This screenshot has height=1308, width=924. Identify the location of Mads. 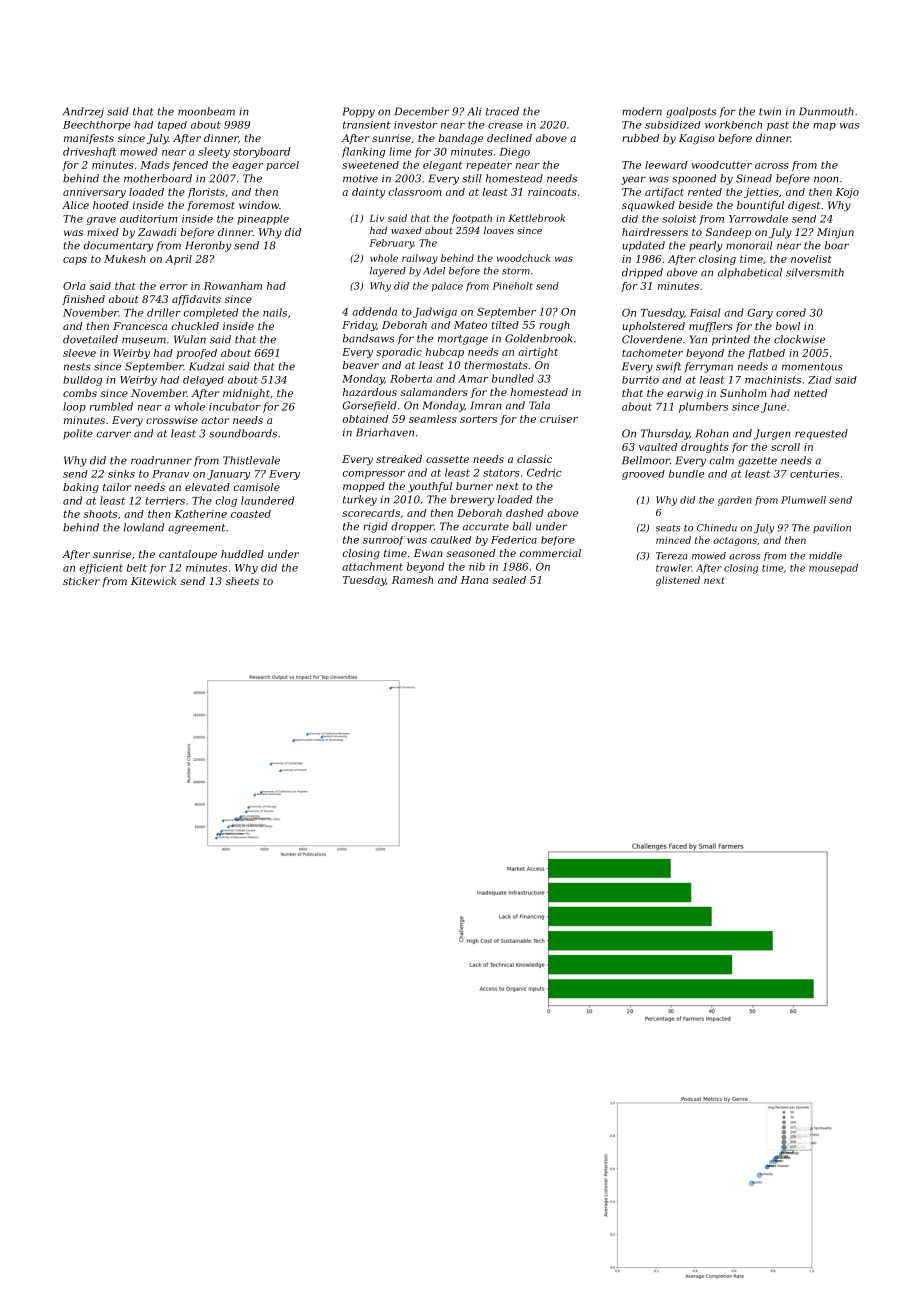
(154, 165).
